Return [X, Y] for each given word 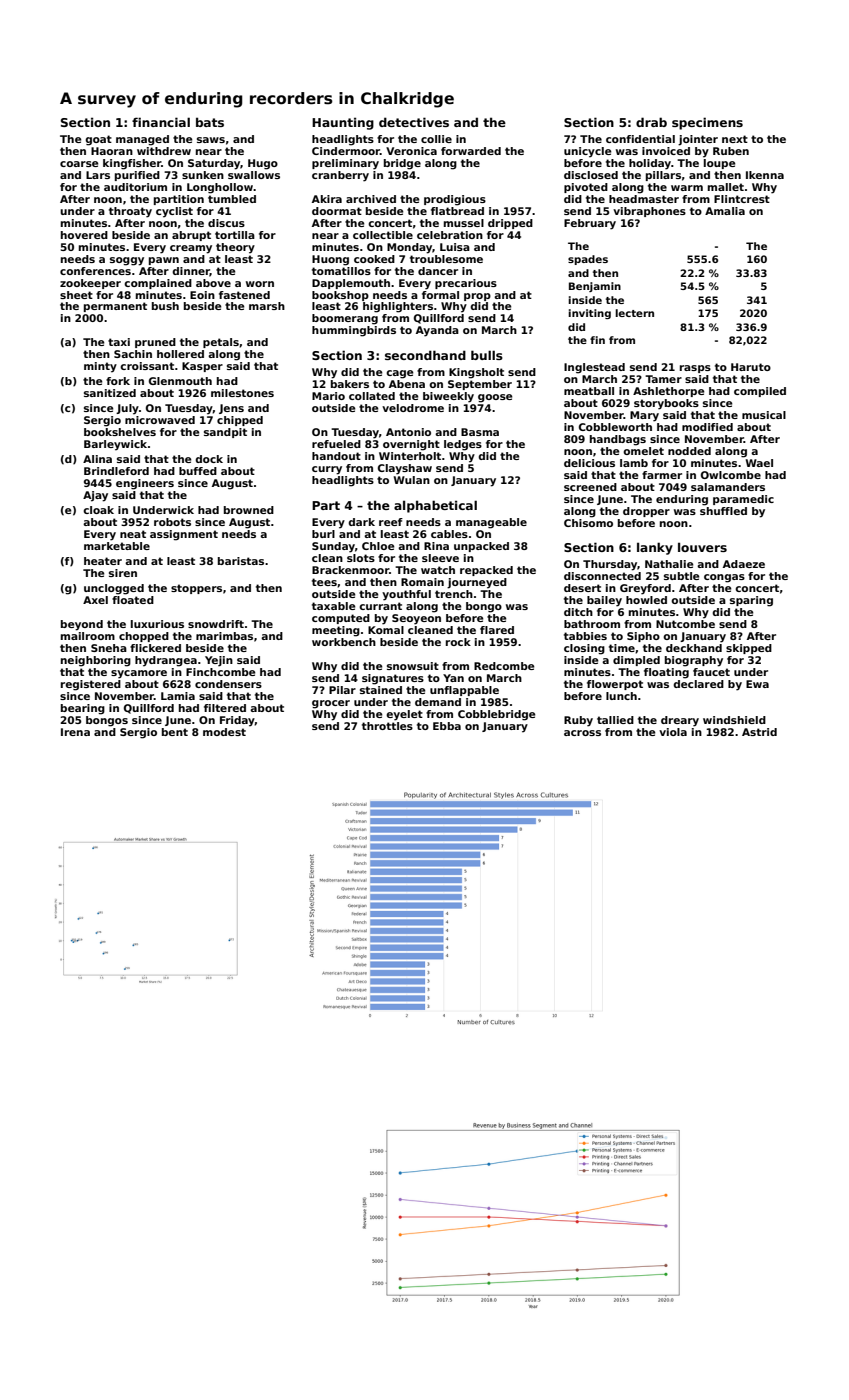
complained [158, 284]
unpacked [481, 547]
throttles [387, 726]
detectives [414, 122]
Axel [95, 600]
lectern [634, 313]
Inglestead [594, 368]
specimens [707, 123]
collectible [383, 235]
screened [590, 487]
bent [175, 732]
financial [161, 122]
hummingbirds [354, 331]
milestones [242, 393]
